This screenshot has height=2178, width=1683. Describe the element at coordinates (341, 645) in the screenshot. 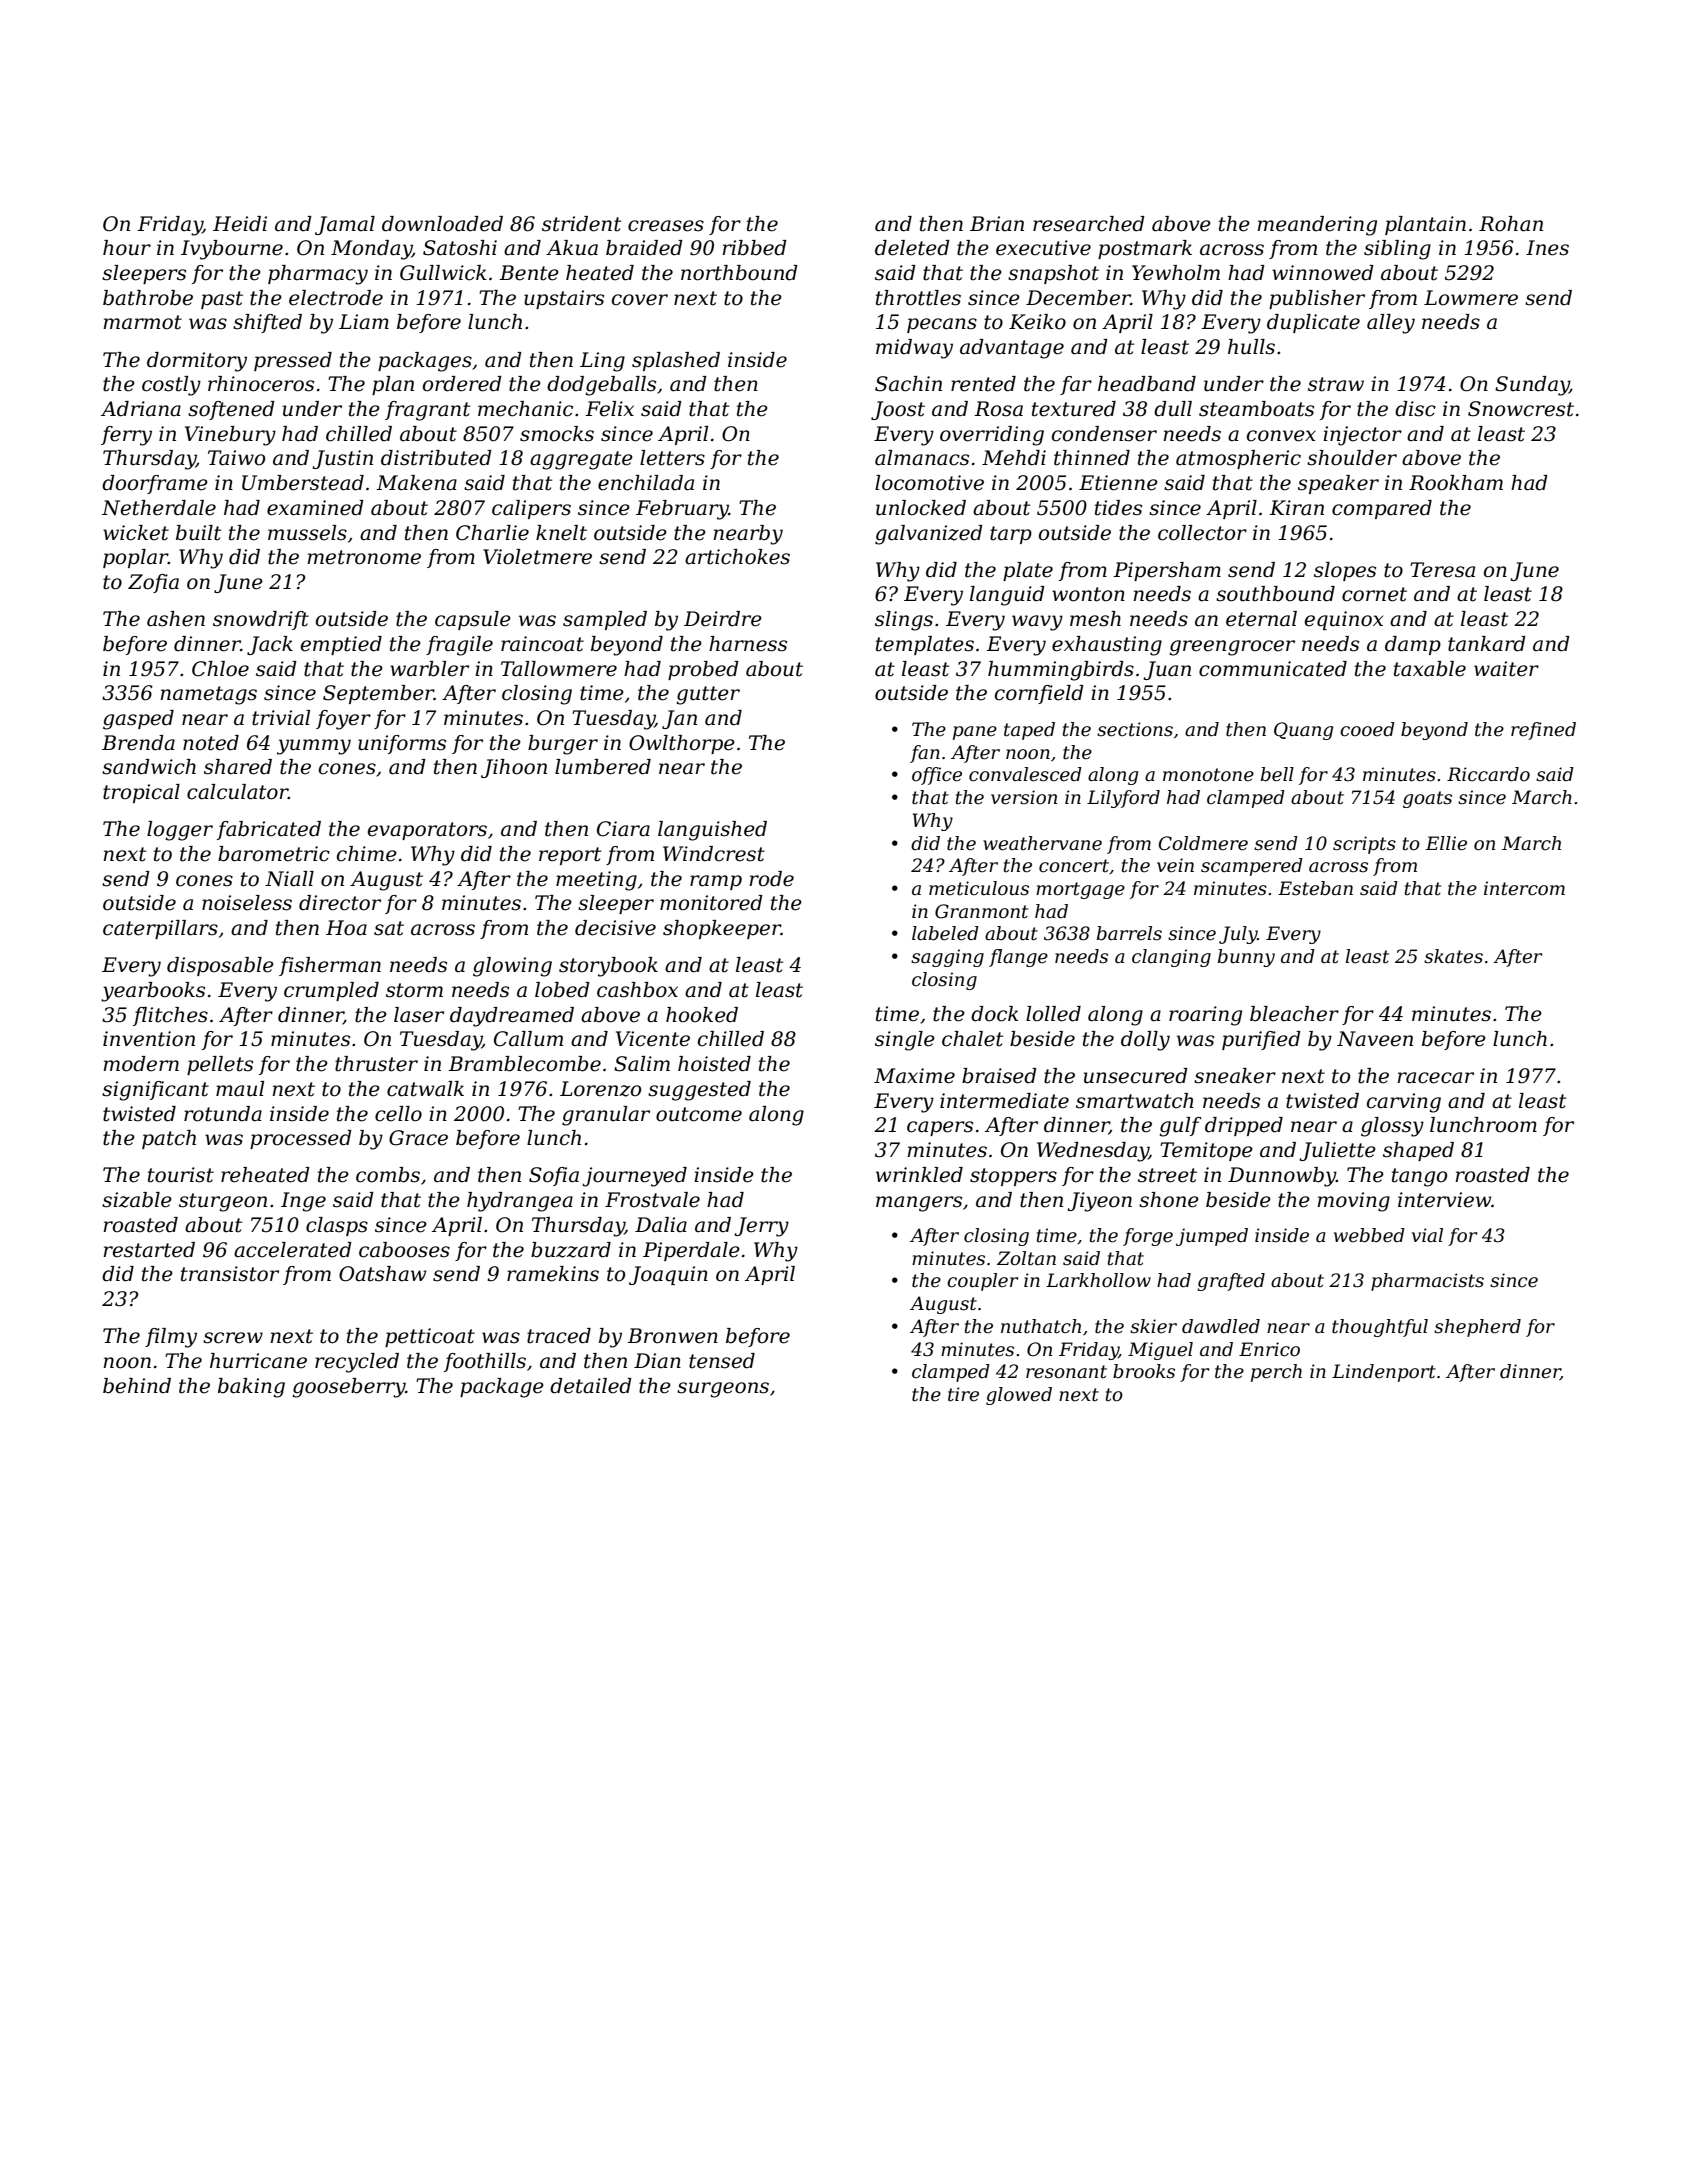

I see `emptied` at that location.
